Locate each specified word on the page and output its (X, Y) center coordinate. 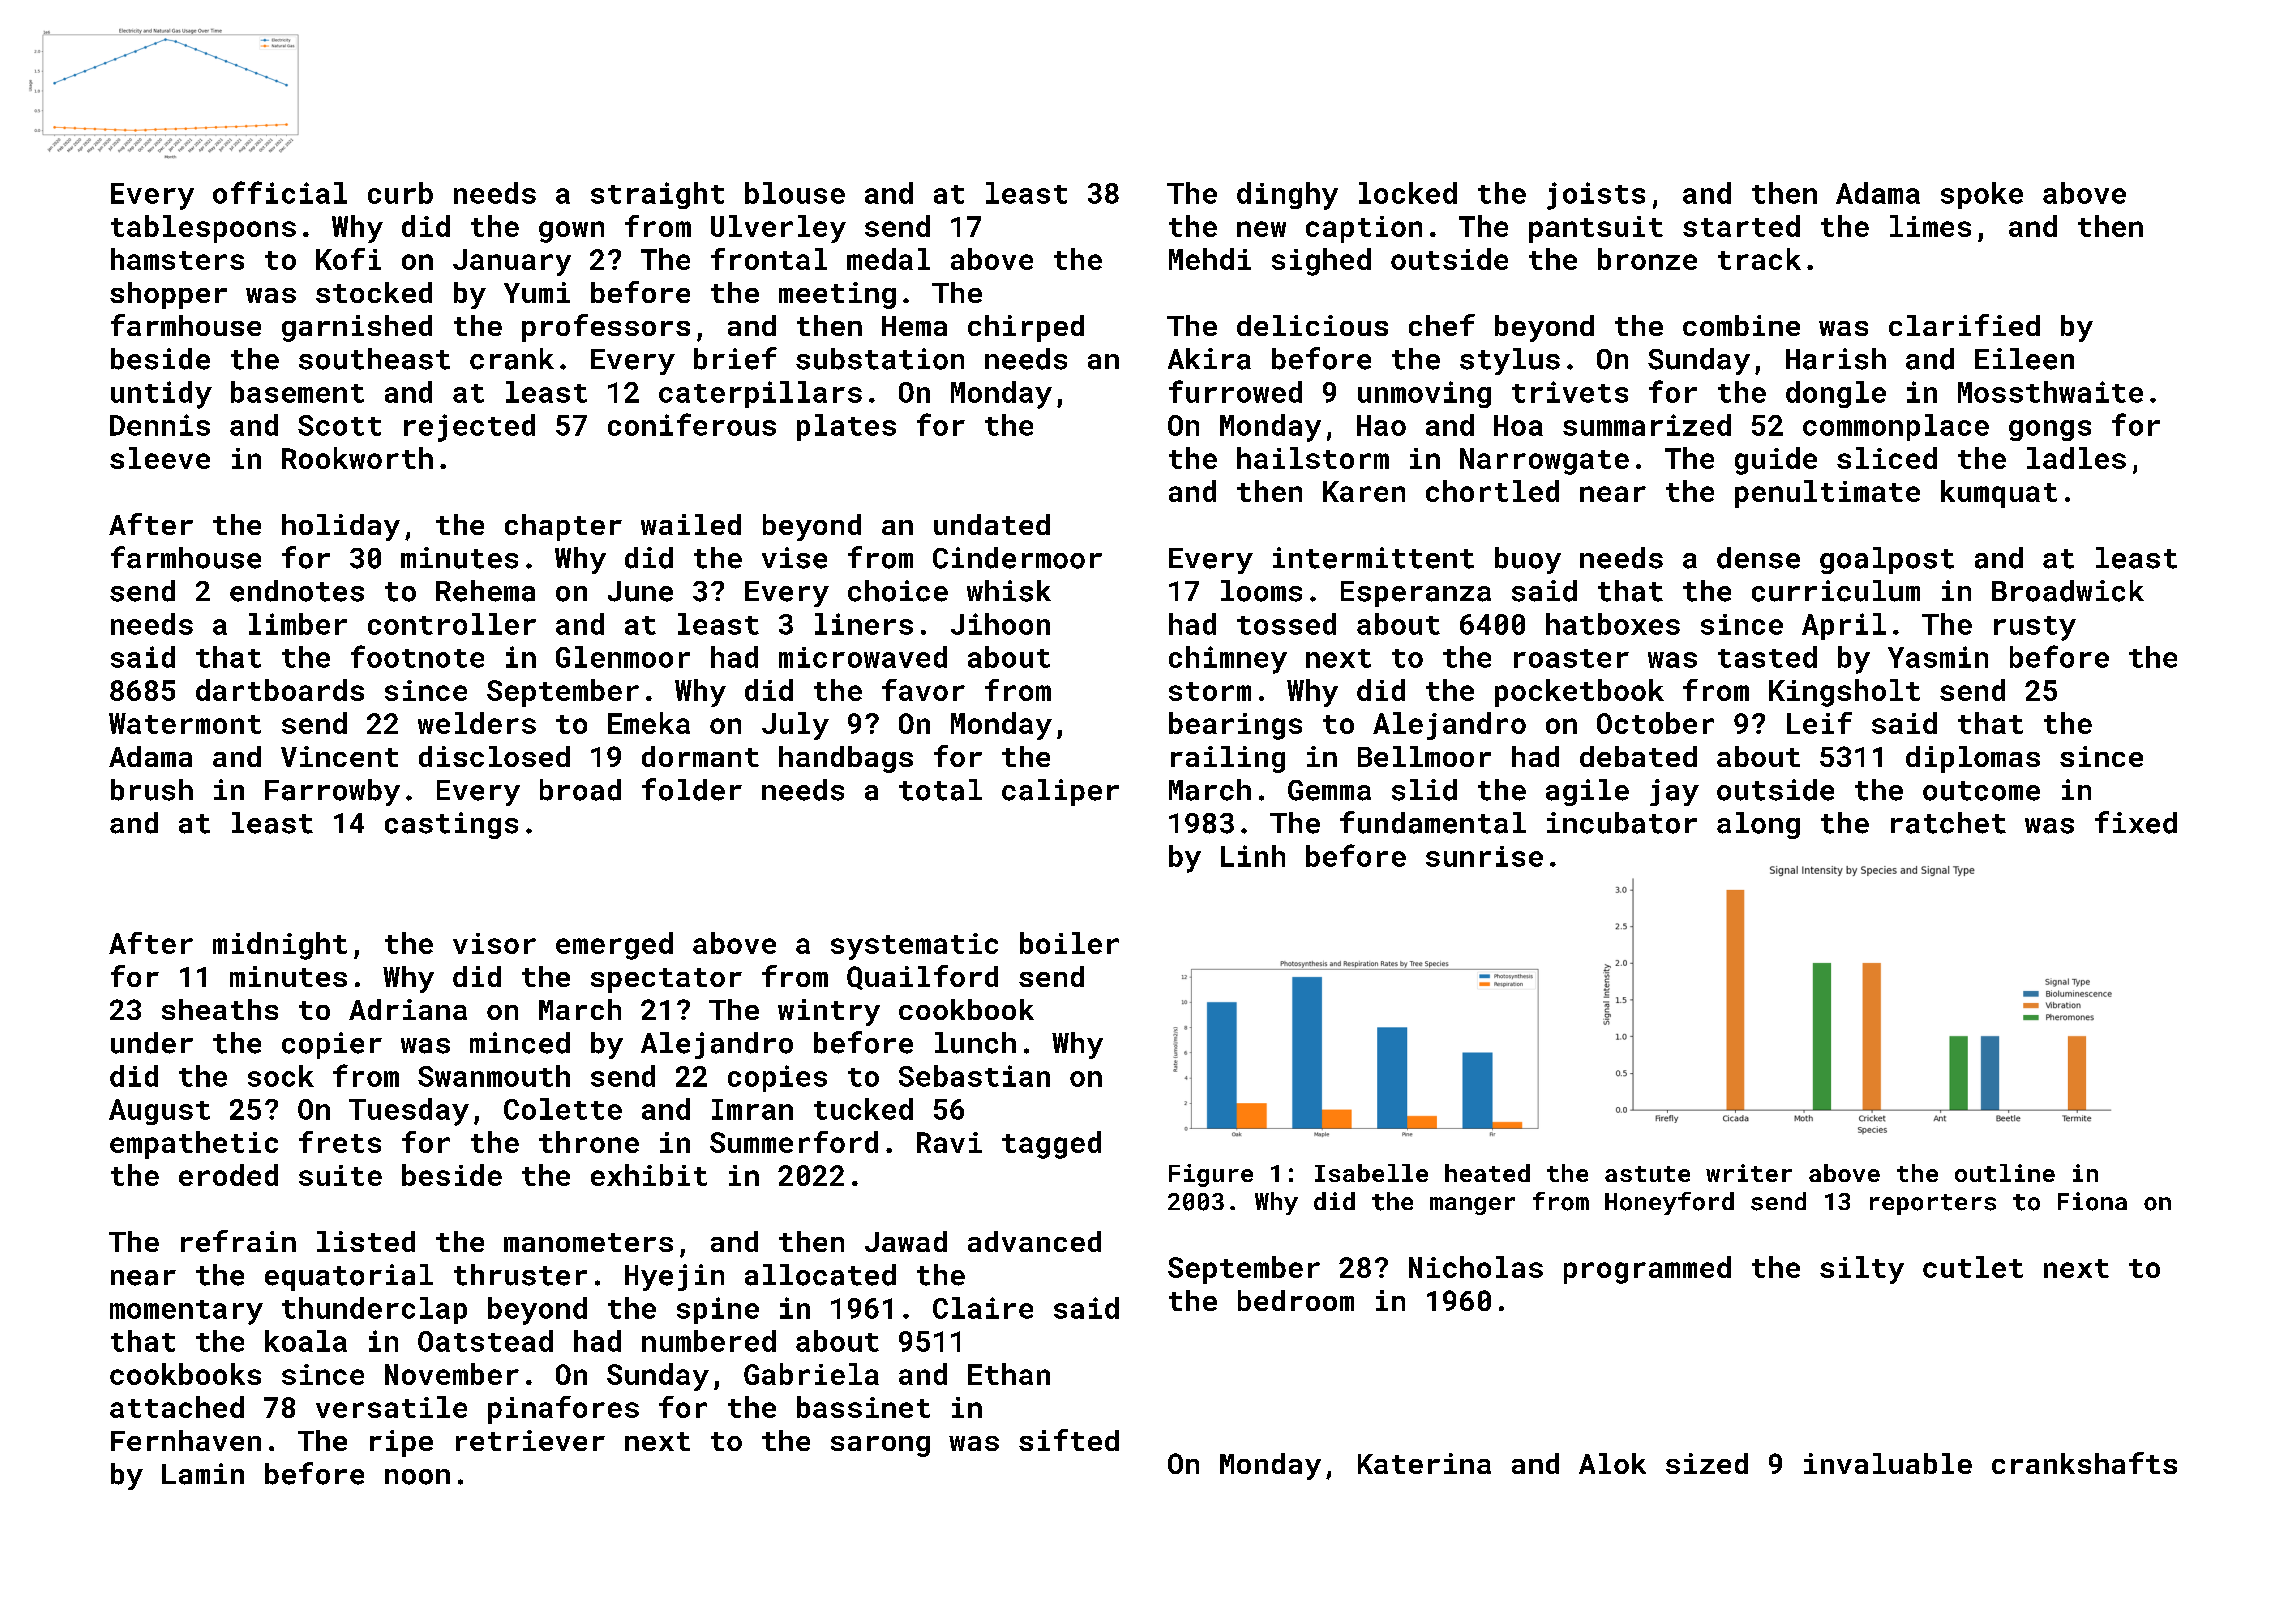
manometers (588, 1242)
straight (657, 195)
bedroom (1296, 1300)
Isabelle (1371, 1173)
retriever (530, 1440)
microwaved (863, 657)
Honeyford (1669, 1203)
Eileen (2024, 359)
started (1741, 226)
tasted (1767, 657)
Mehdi (1210, 259)
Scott (339, 425)
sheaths (220, 1009)
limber (298, 624)
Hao (1381, 425)
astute (1647, 1174)
